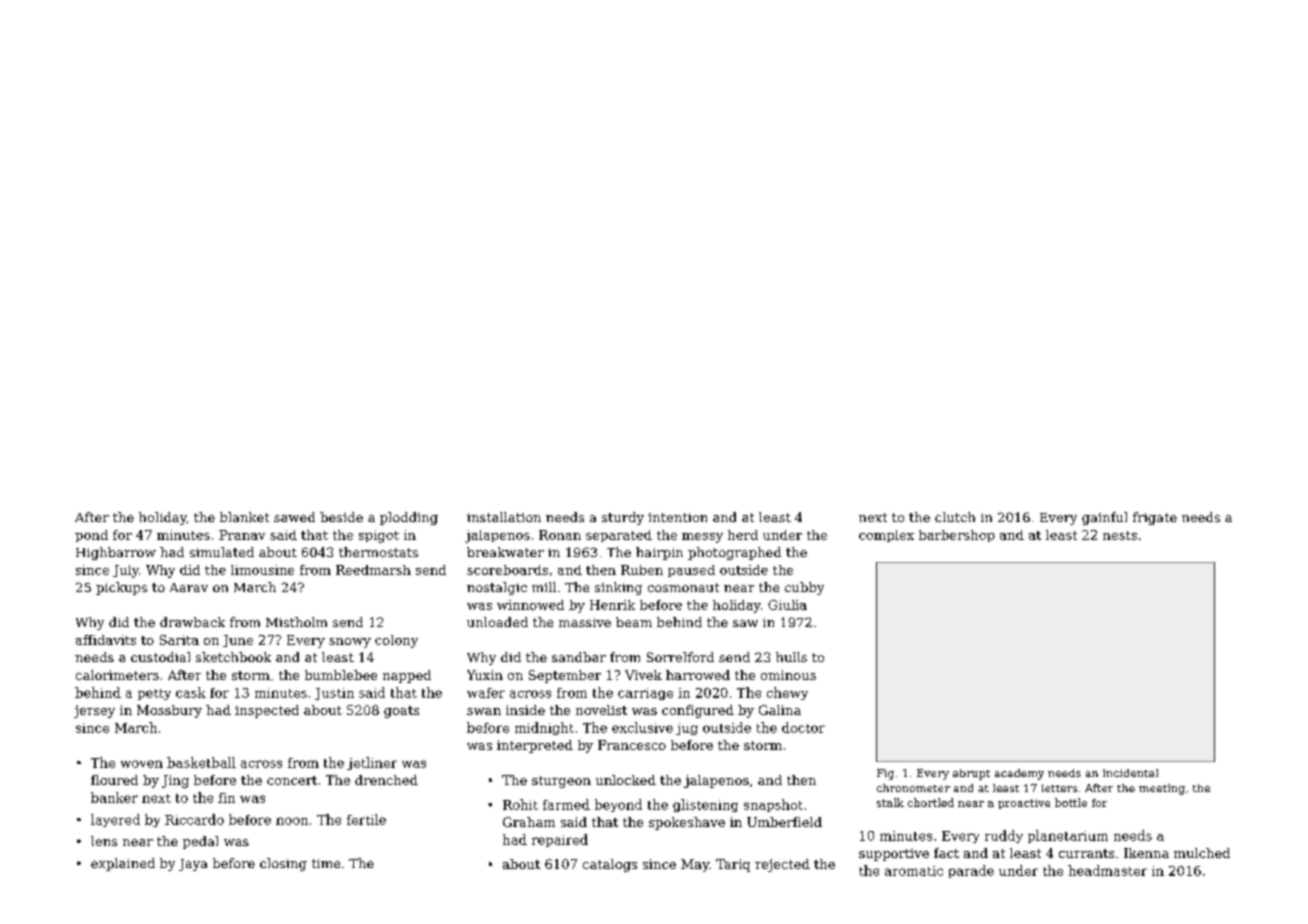 The image size is (1308, 924). Describe the element at coordinates (154, 694) in the page. I see `petty` at that location.
